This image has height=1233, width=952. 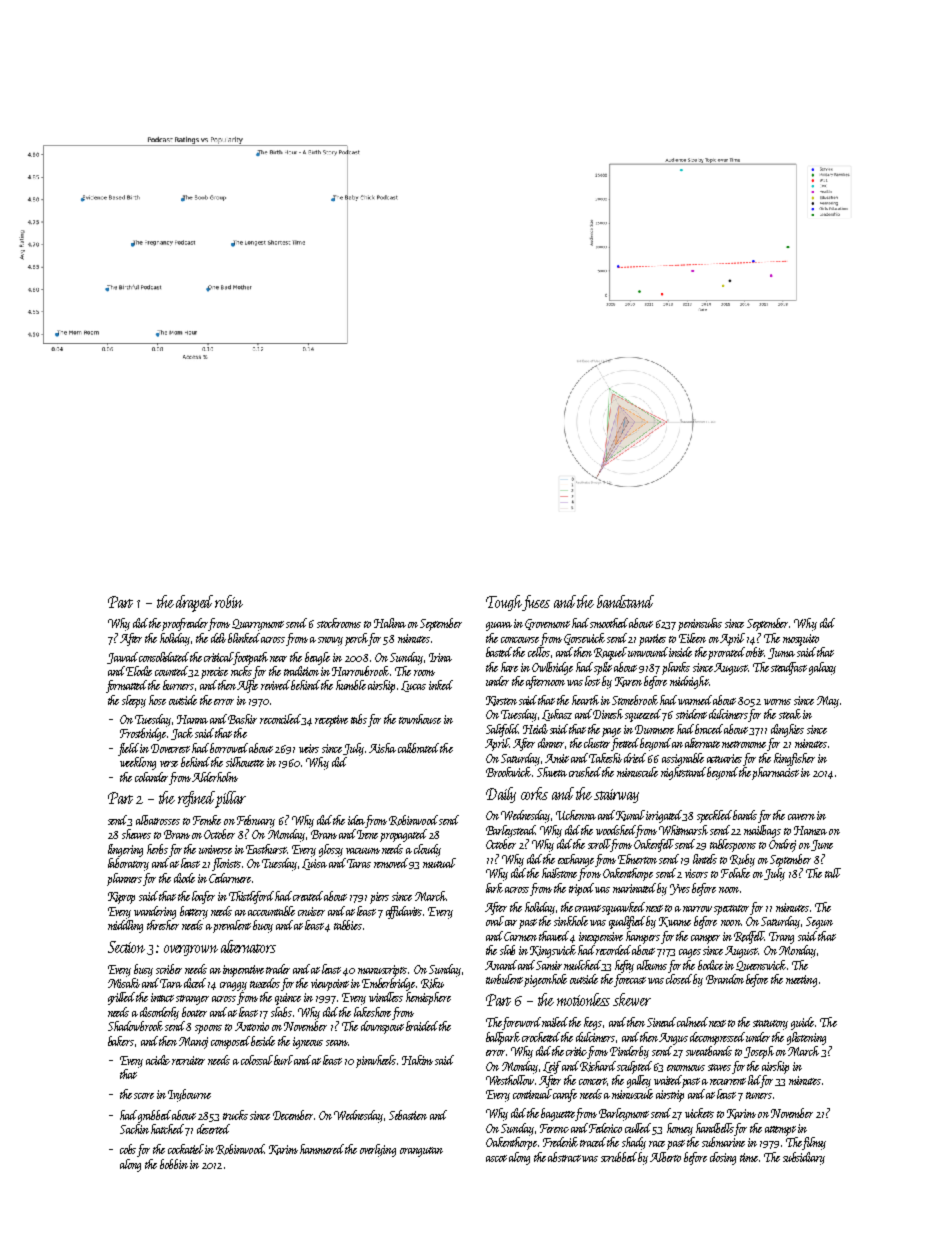 I want to click on dinghies, so click(x=787, y=730).
